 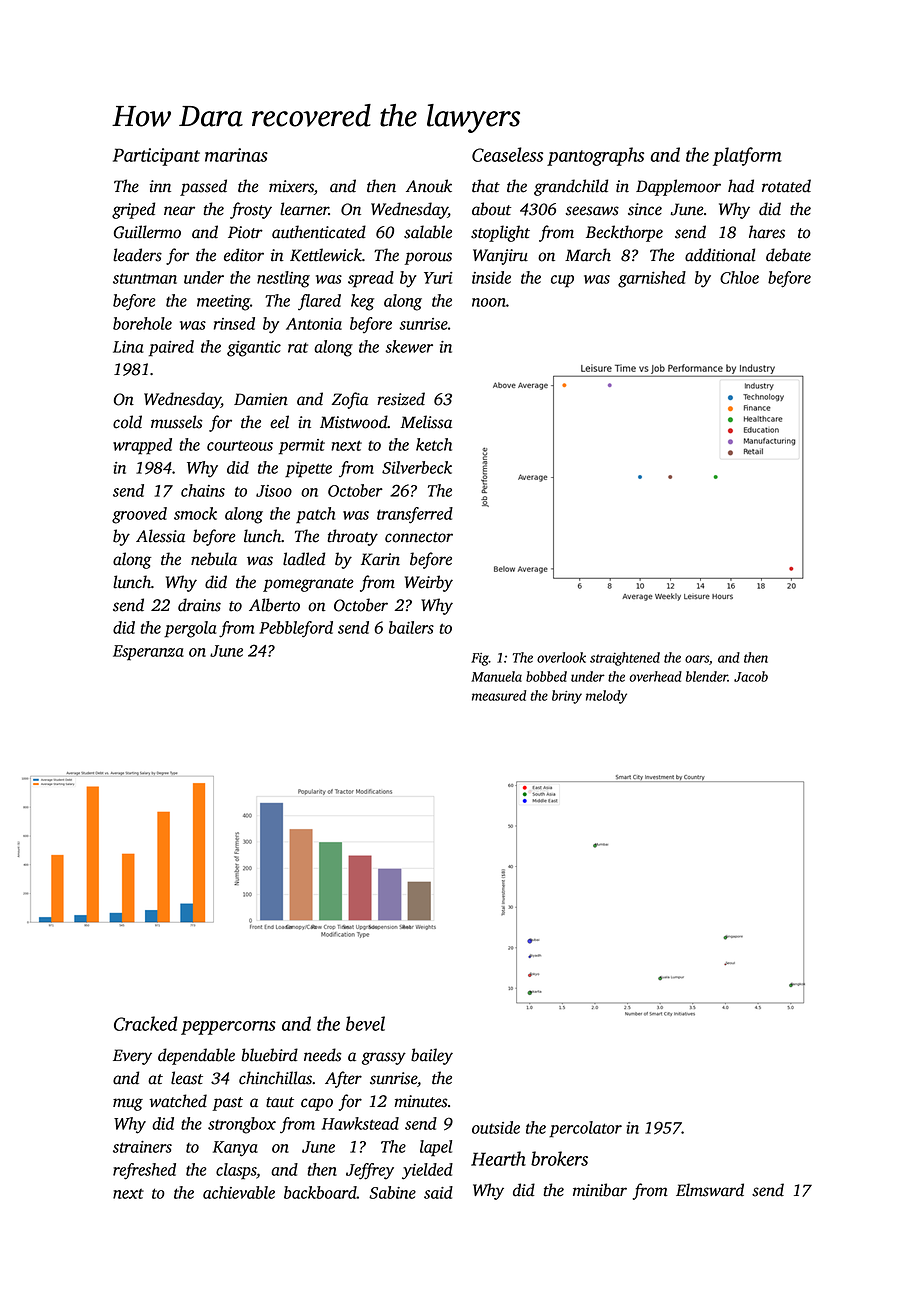 I want to click on wrapped, so click(x=142, y=446).
